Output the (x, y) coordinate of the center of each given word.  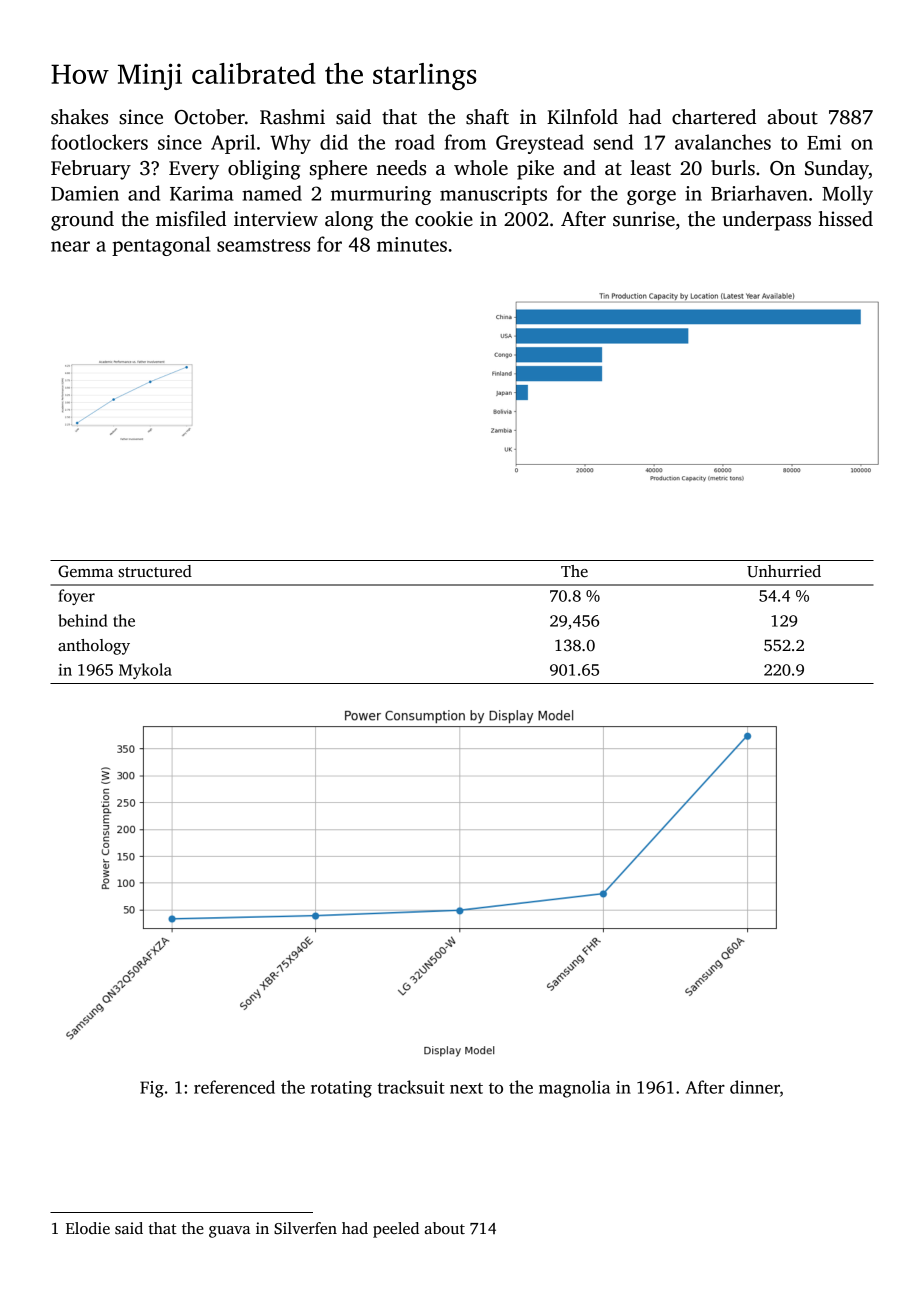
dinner (755, 1087)
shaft (487, 117)
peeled (396, 1230)
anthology (94, 647)
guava (229, 1232)
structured (155, 571)
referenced (234, 1087)
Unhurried (784, 571)
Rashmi (292, 117)
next (466, 1088)
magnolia (574, 1089)
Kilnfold (582, 117)
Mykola (145, 671)
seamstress (263, 245)
